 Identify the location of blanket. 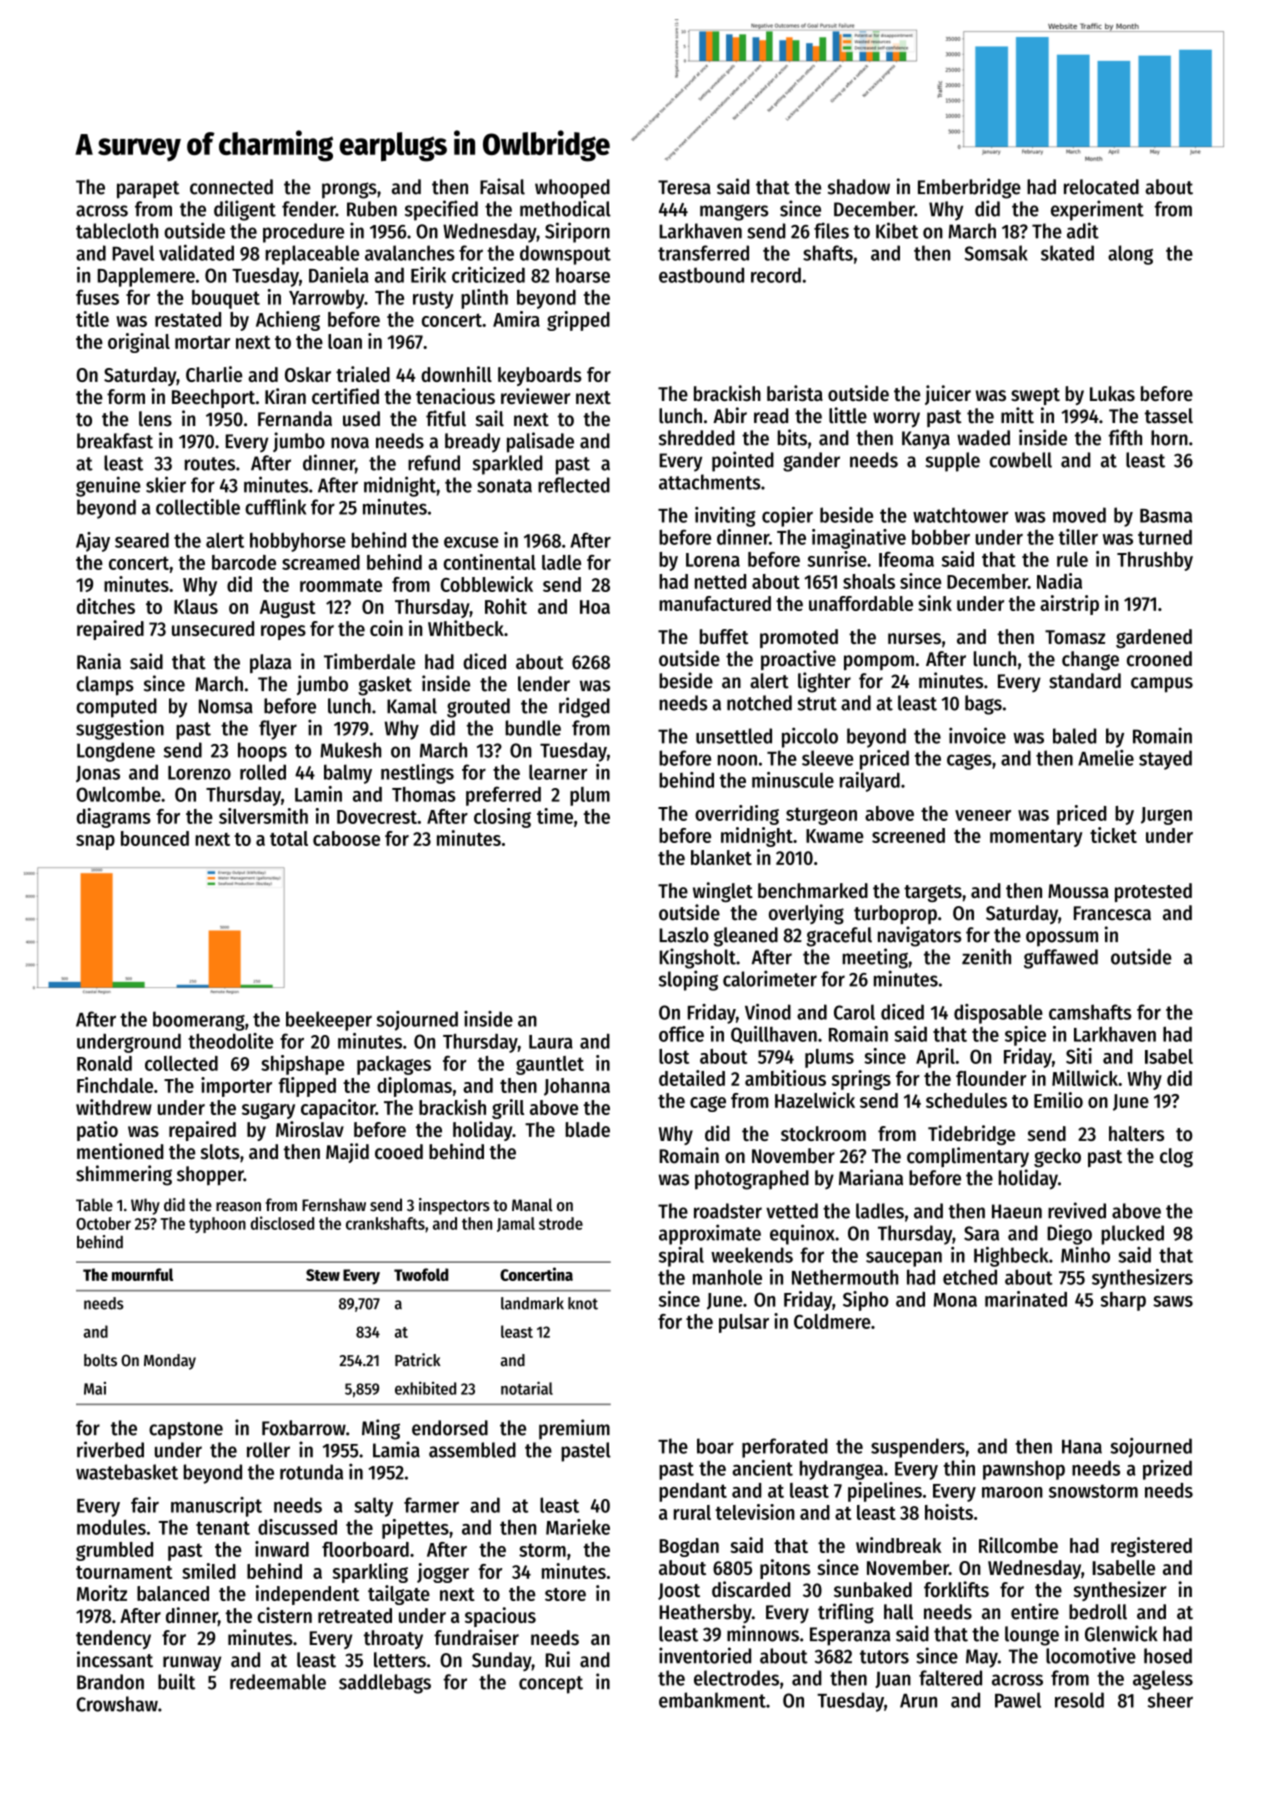
(721, 857).
